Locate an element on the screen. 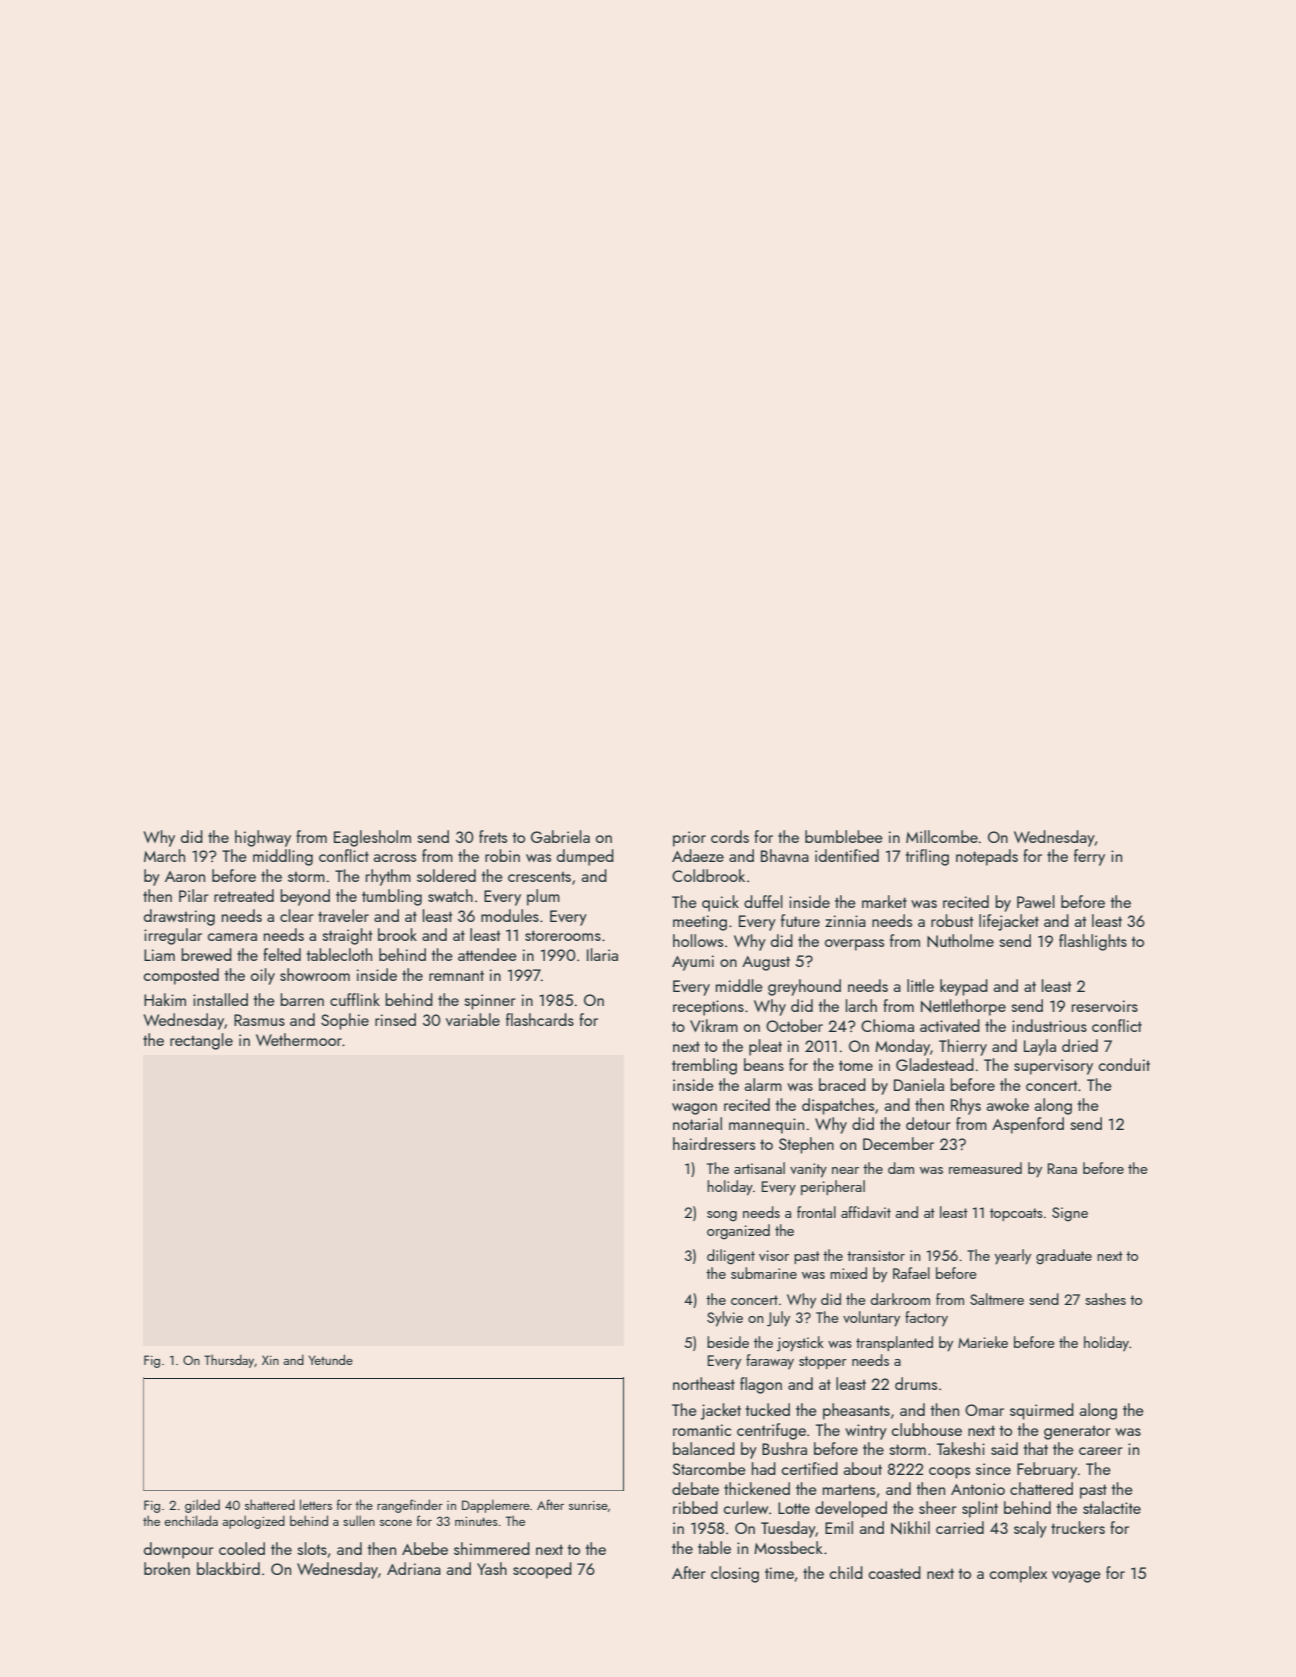 This screenshot has width=1296, height=1677. scone is located at coordinates (396, 1523).
